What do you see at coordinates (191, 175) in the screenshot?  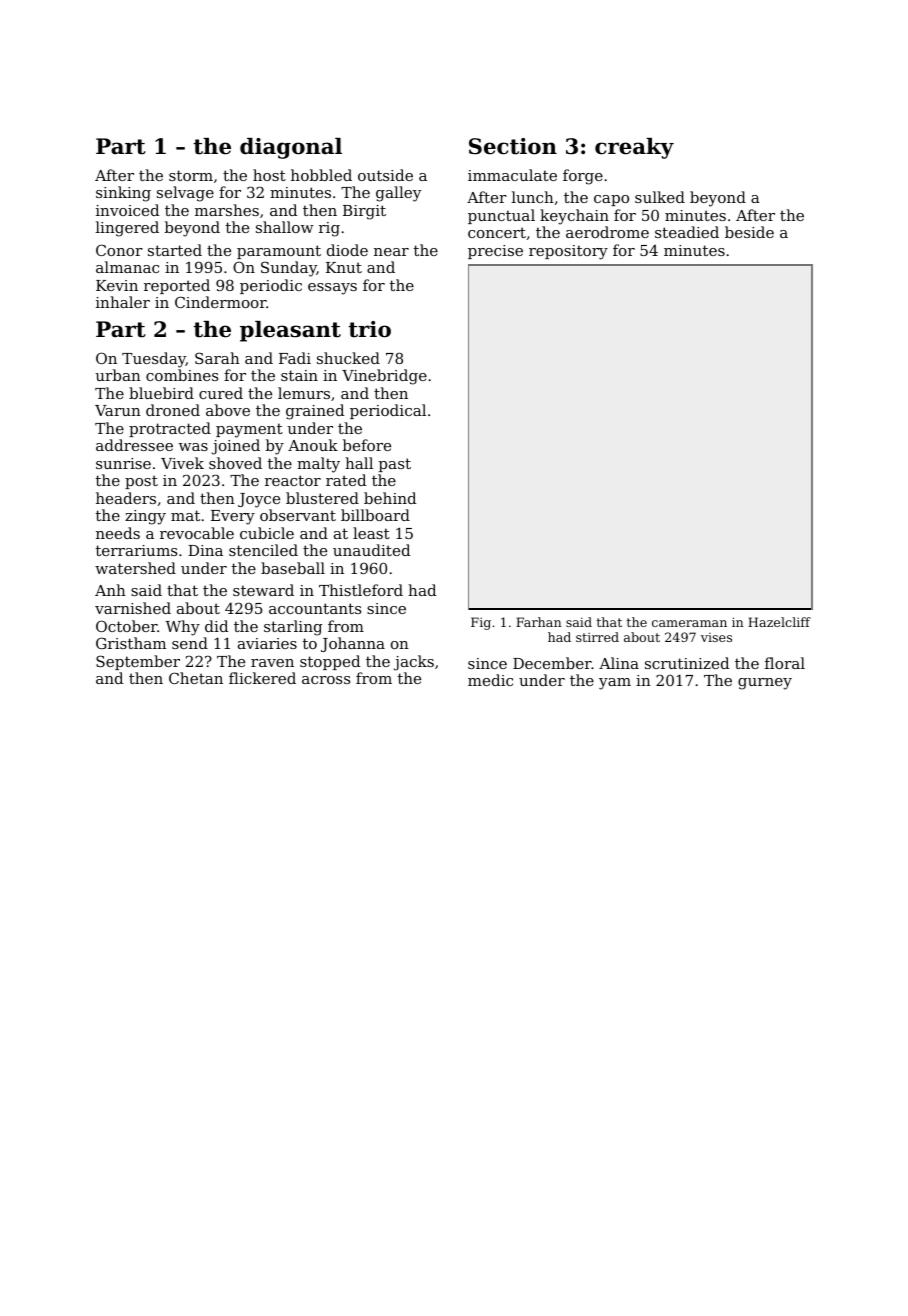 I see `storm` at bounding box center [191, 175].
